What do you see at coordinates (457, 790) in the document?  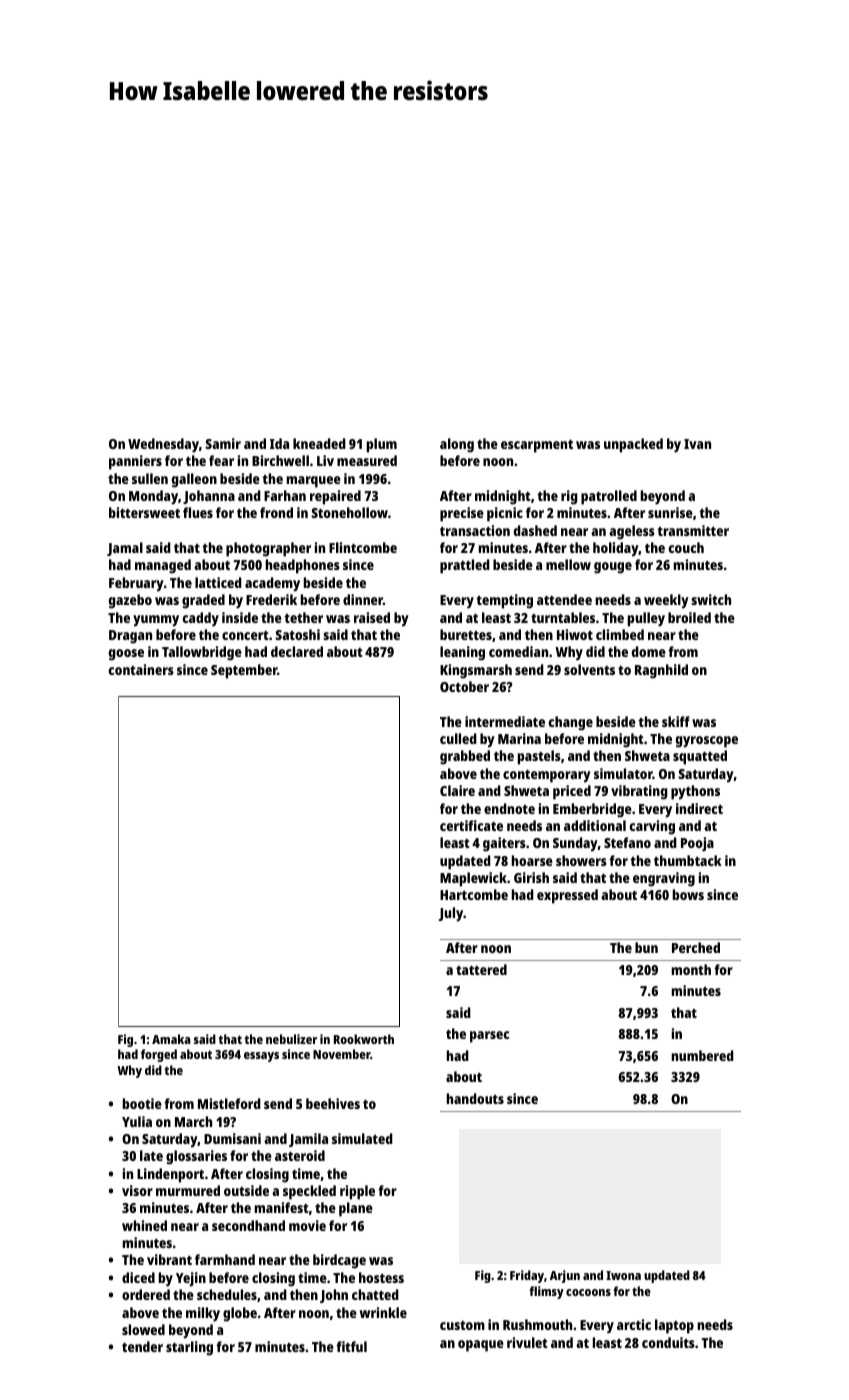 I see `Claire` at bounding box center [457, 790].
